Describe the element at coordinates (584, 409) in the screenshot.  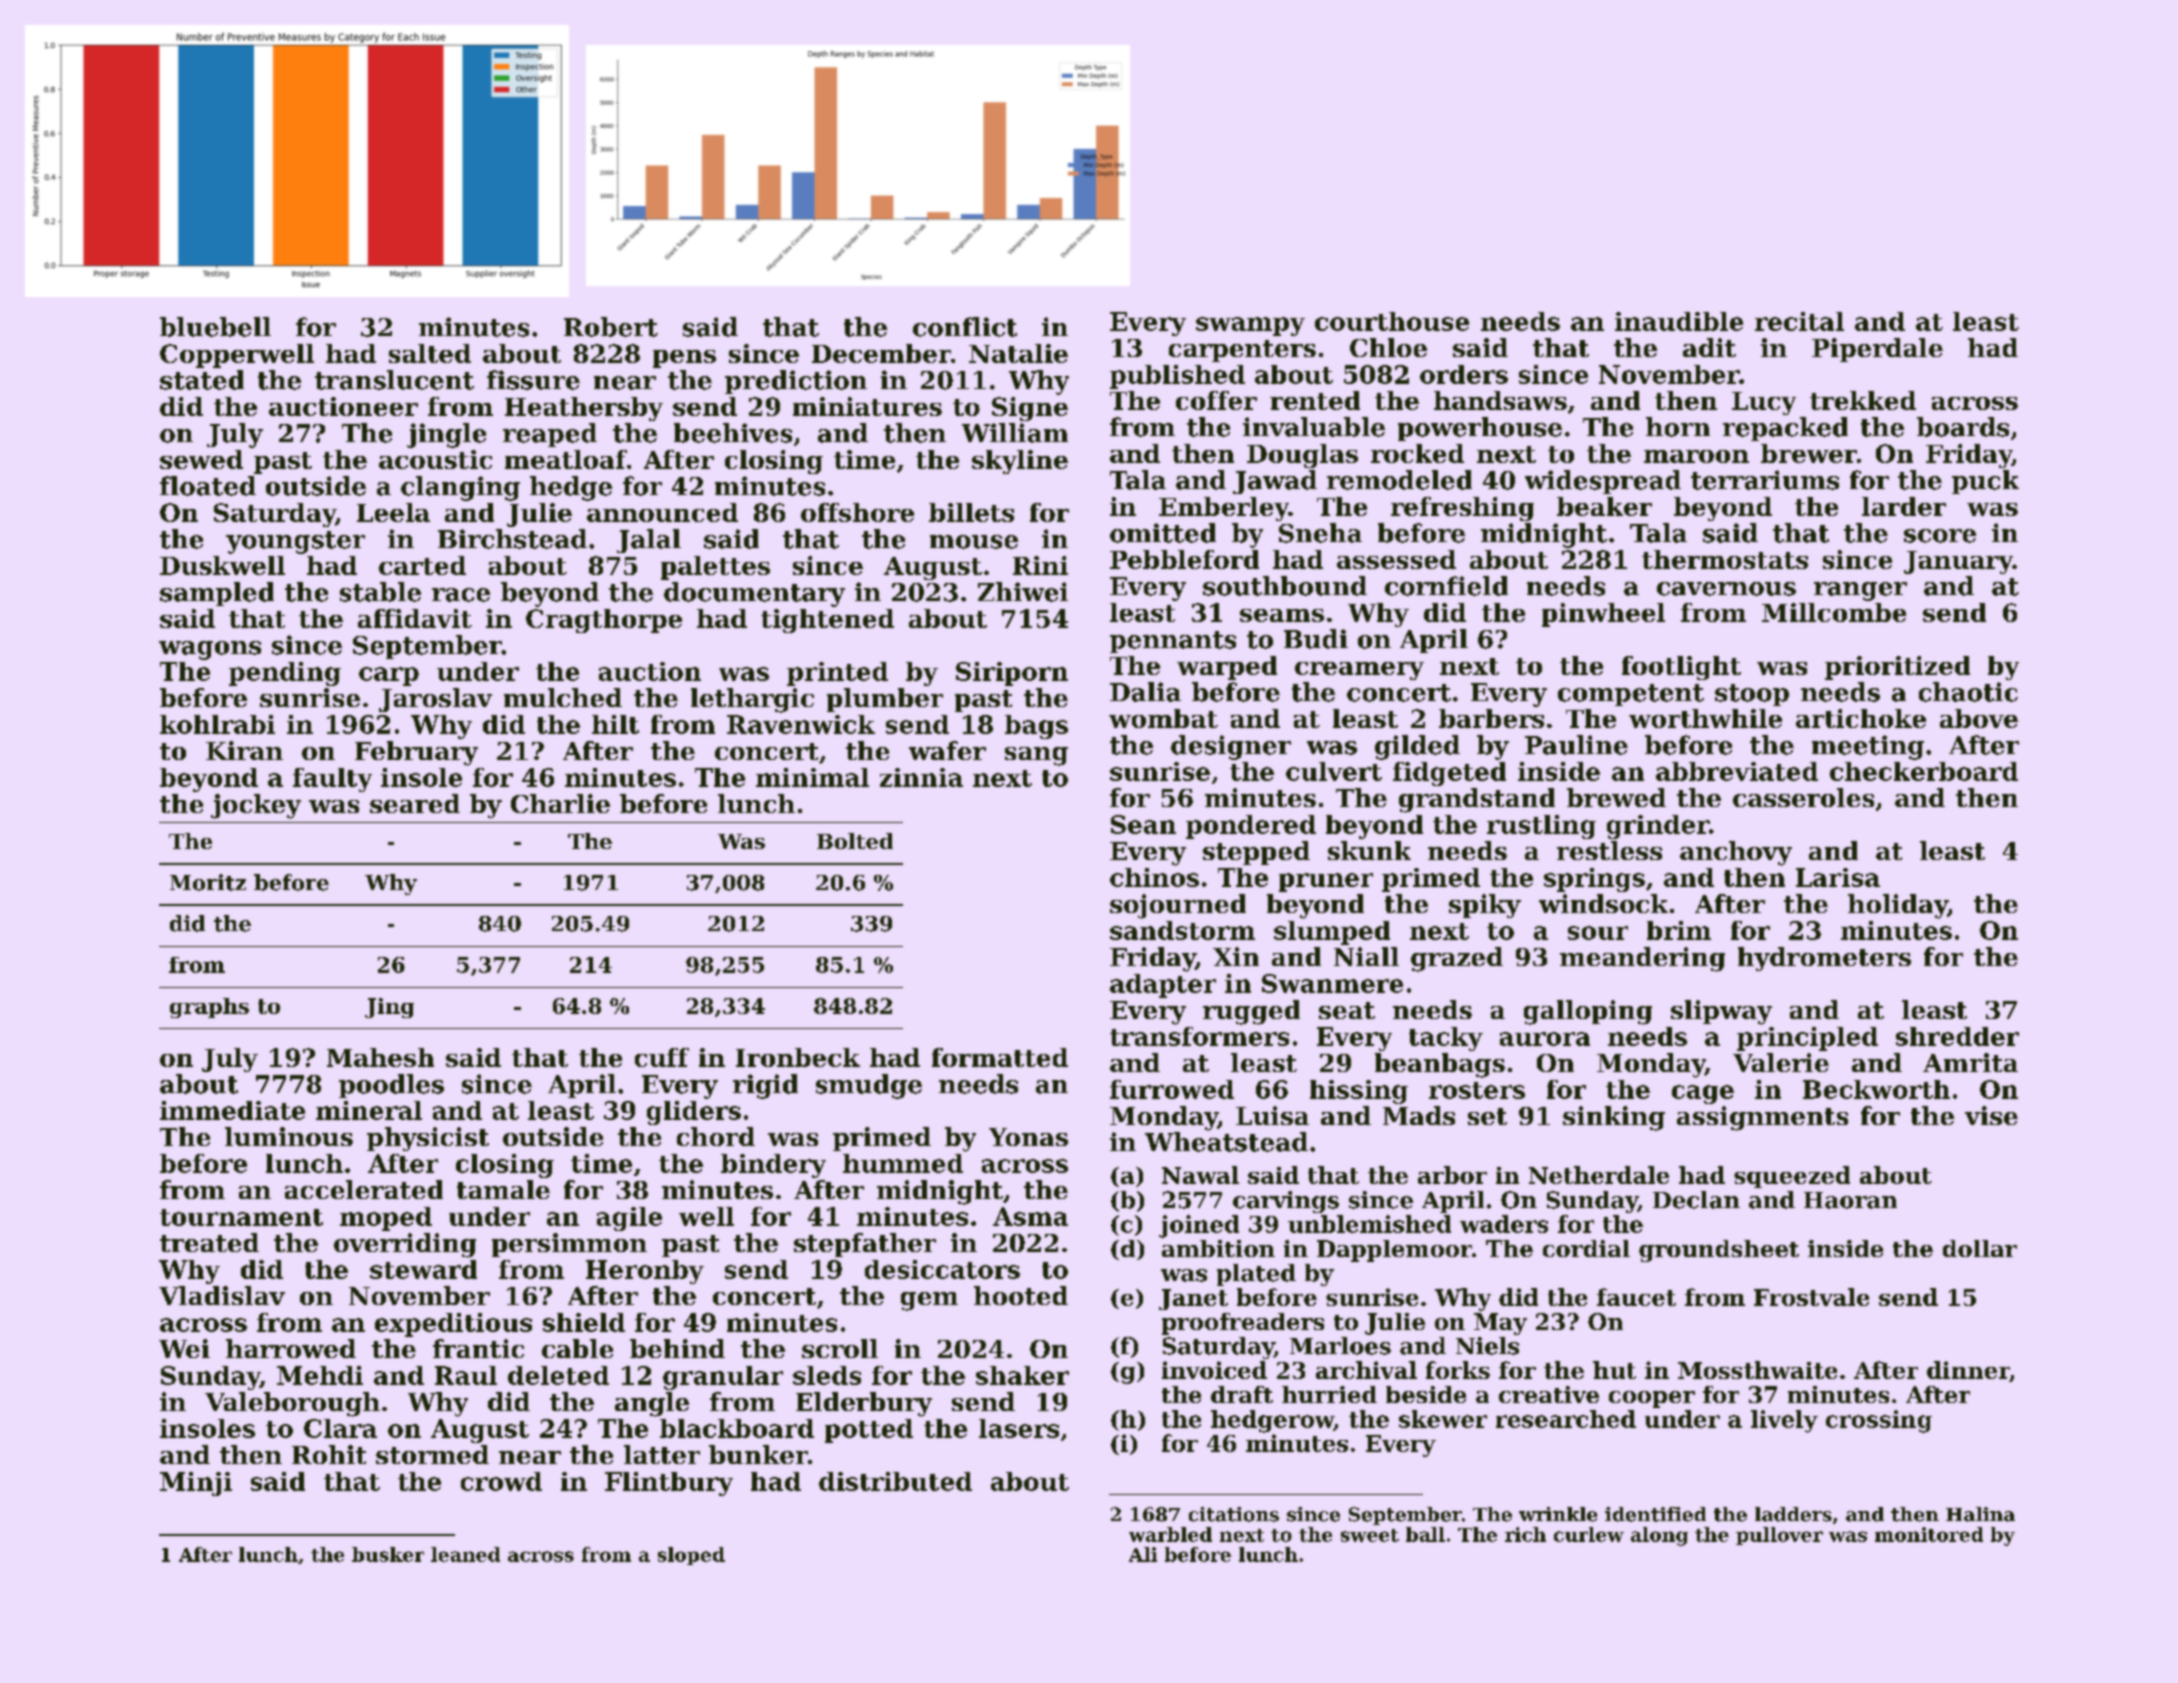
I see `Heathersby` at that location.
